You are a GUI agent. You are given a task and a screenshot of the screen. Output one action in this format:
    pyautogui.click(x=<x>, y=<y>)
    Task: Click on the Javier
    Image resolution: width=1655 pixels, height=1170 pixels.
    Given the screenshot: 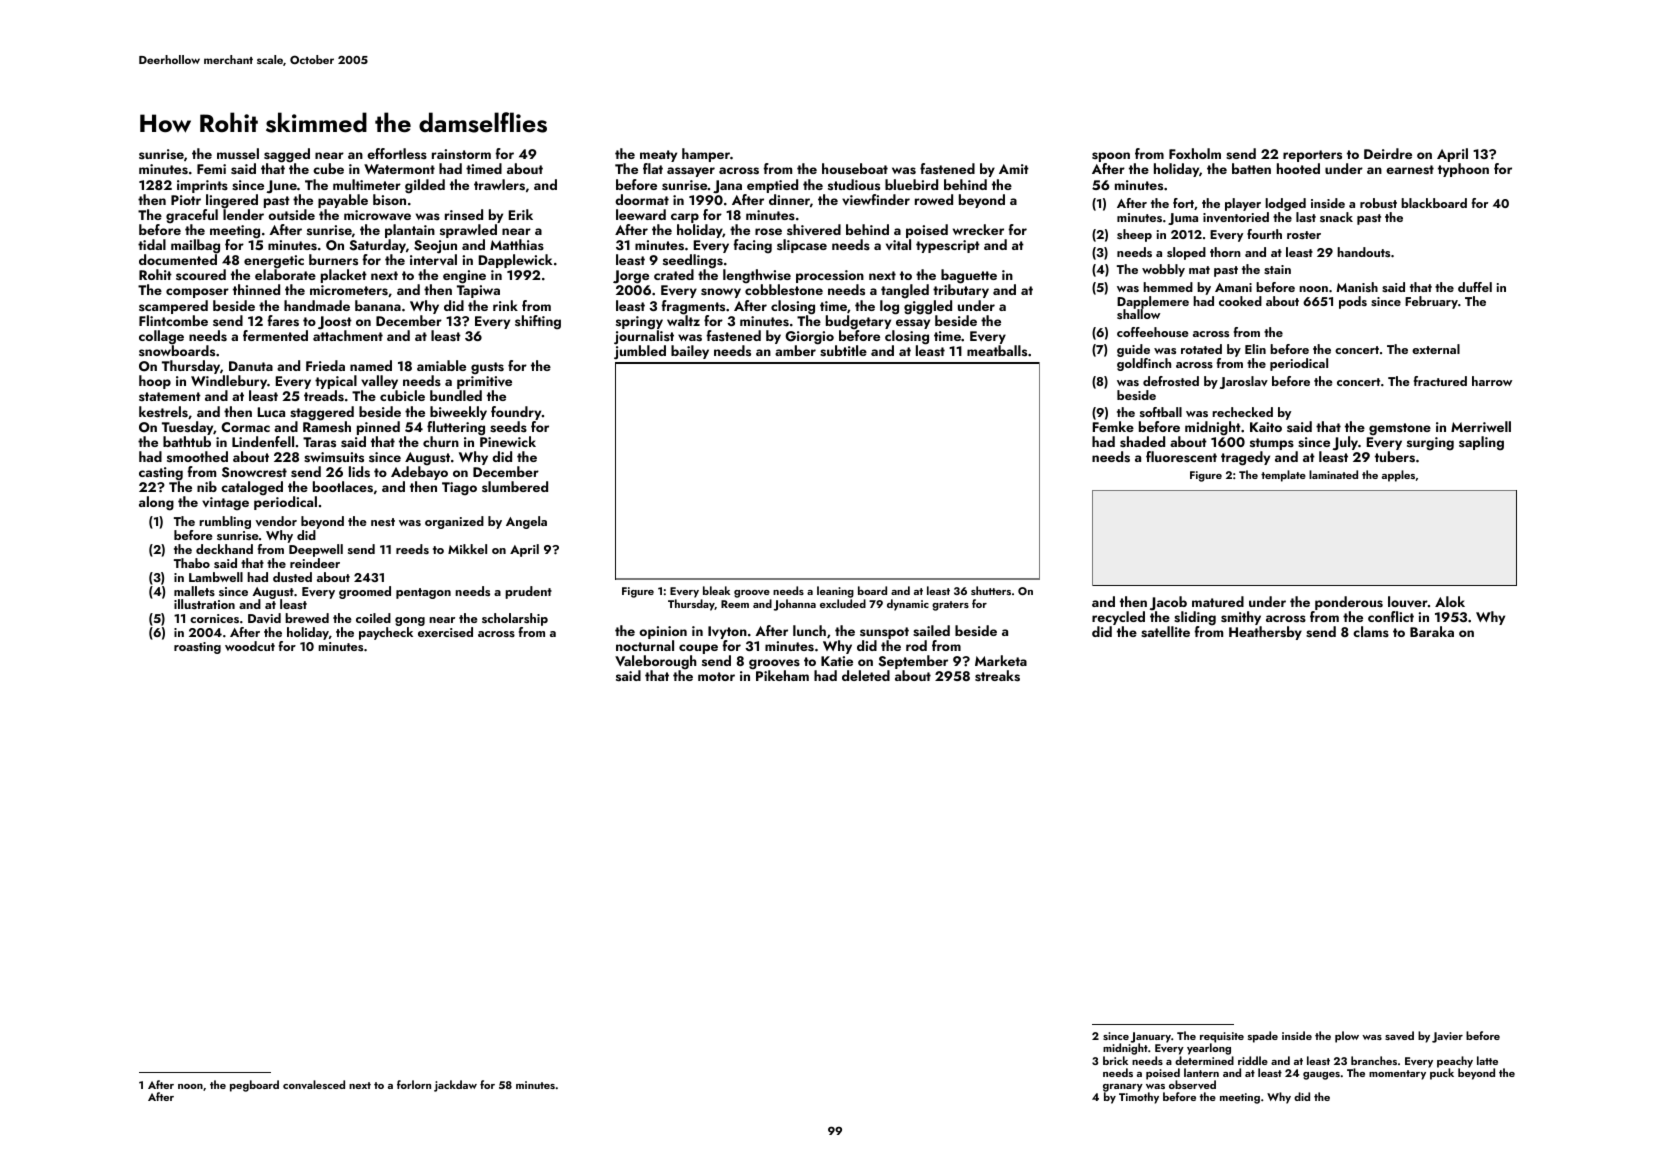 What is the action you would take?
    pyautogui.click(x=1447, y=1037)
